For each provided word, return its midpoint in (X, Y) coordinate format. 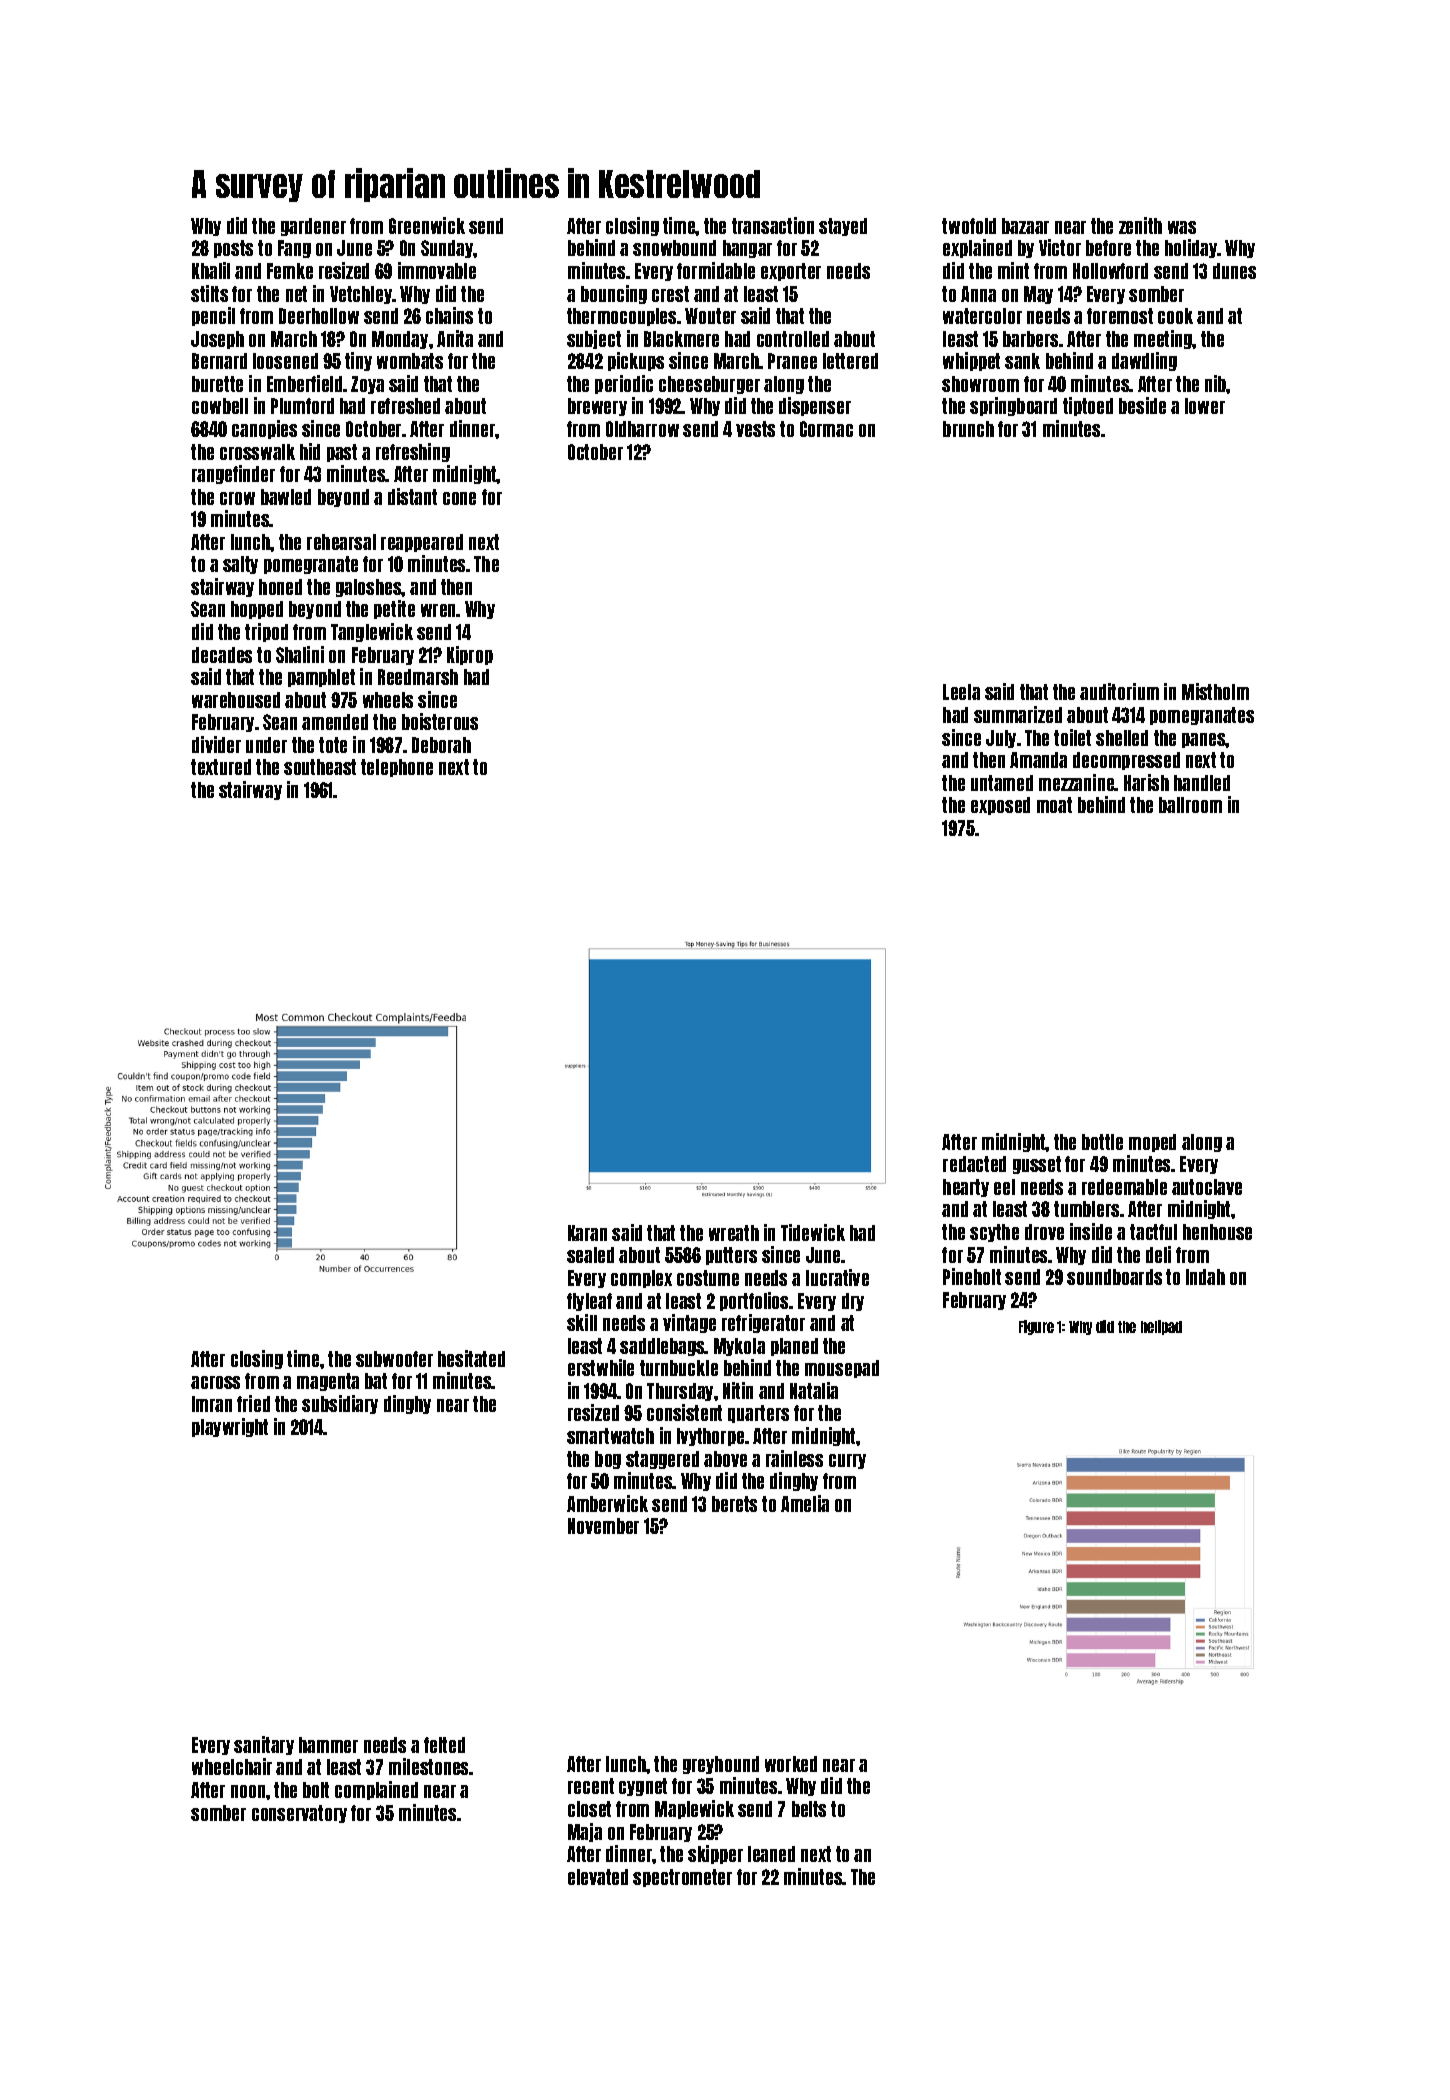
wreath (734, 1233)
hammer (328, 1745)
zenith (1140, 225)
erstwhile (601, 1367)
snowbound (674, 248)
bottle (1102, 1142)
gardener (313, 227)
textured (221, 767)
